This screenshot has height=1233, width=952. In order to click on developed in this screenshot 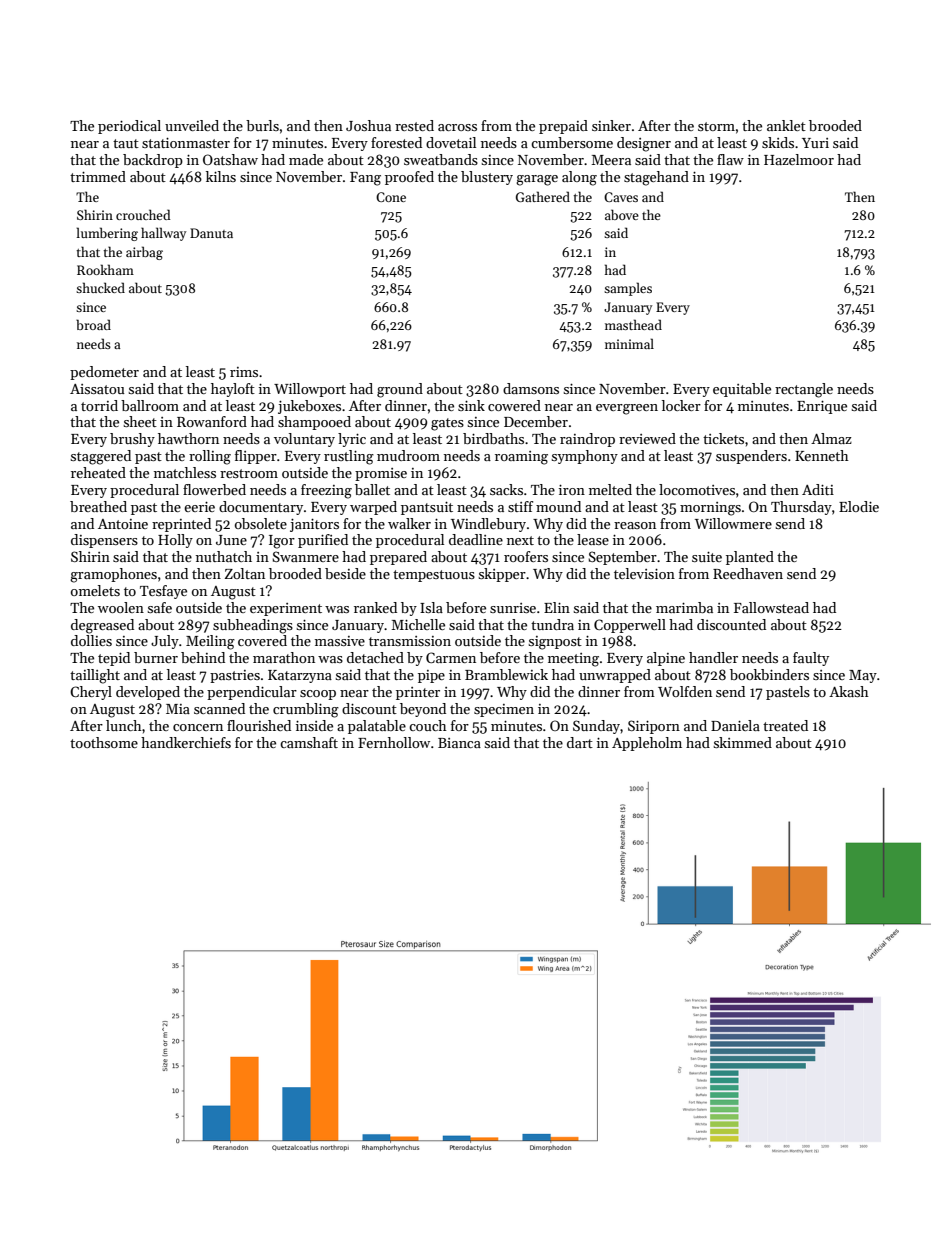, I will do `click(148, 693)`.
